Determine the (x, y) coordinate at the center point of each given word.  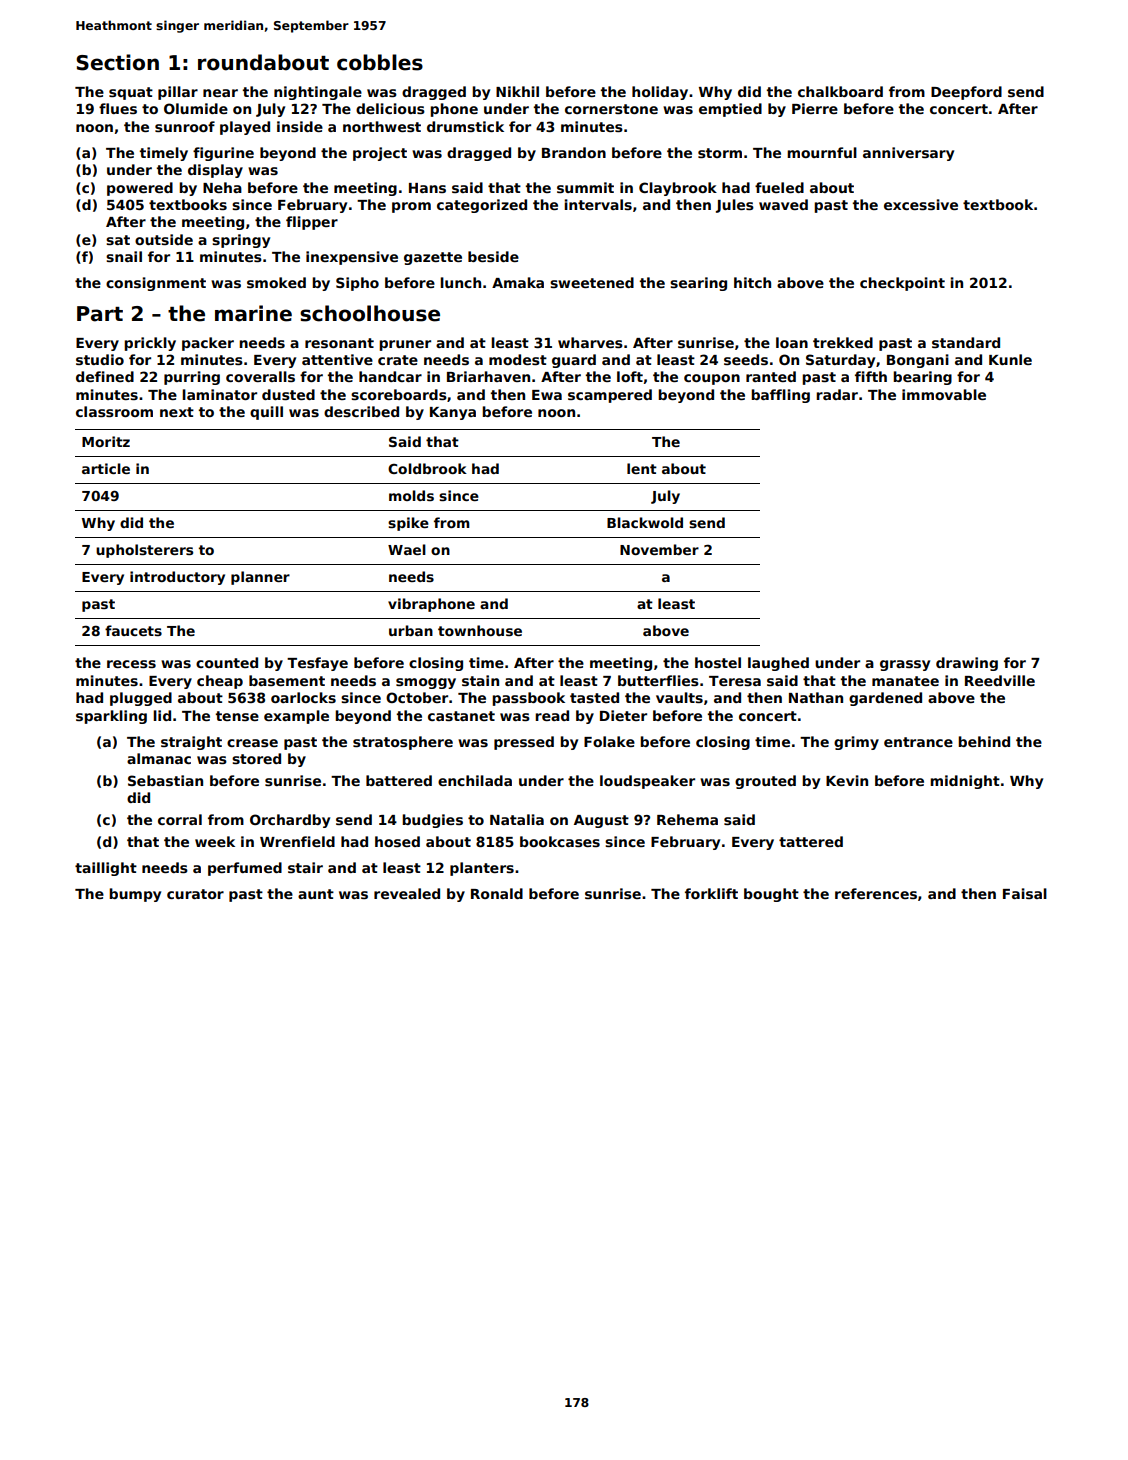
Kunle (1010, 359)
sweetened (592, 282)
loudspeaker (647, 782)
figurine (223, 154)
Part (100, 314)
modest (518, 359)
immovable (944, 394)
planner (260, 578)
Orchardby (290, 821)
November (659, 549)
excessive (921, 204)
